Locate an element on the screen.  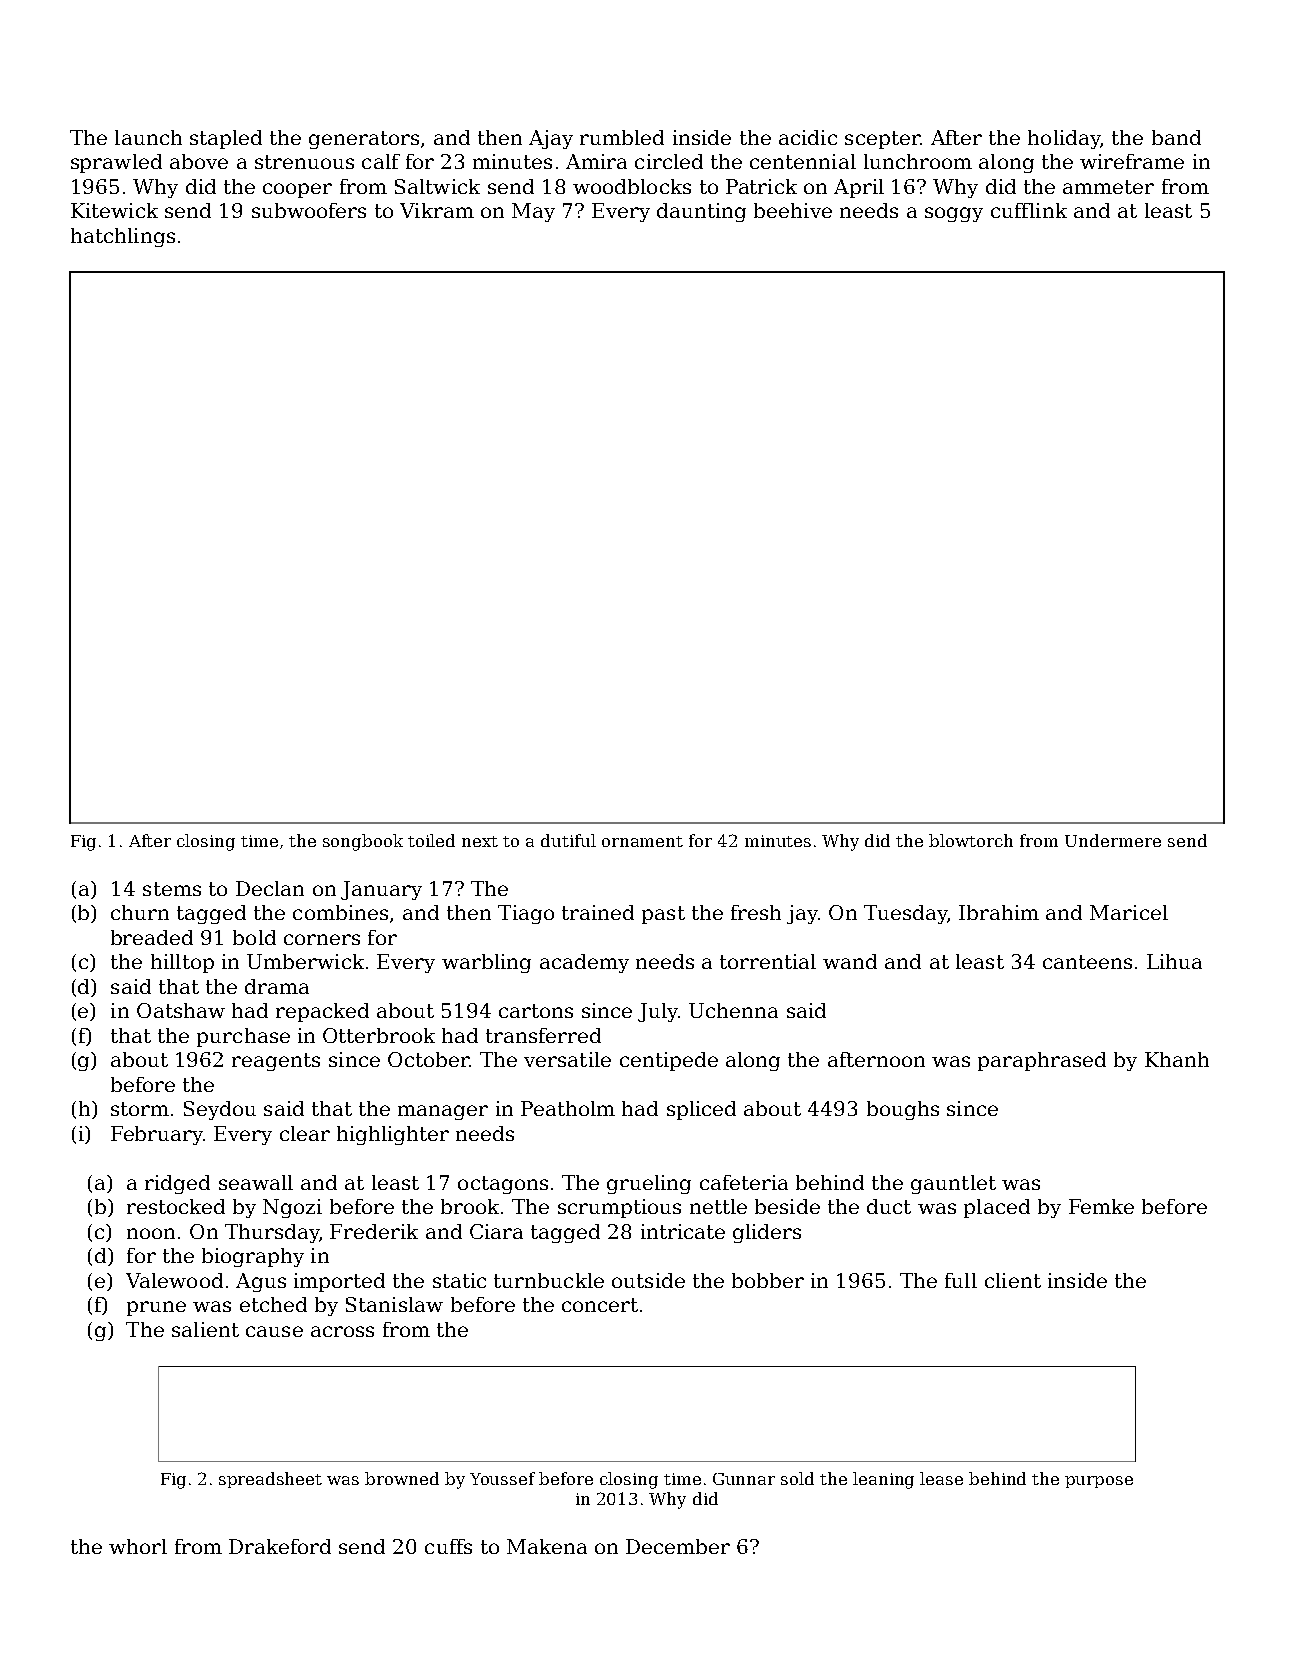
ornament is located at coordinates (642, 841).
